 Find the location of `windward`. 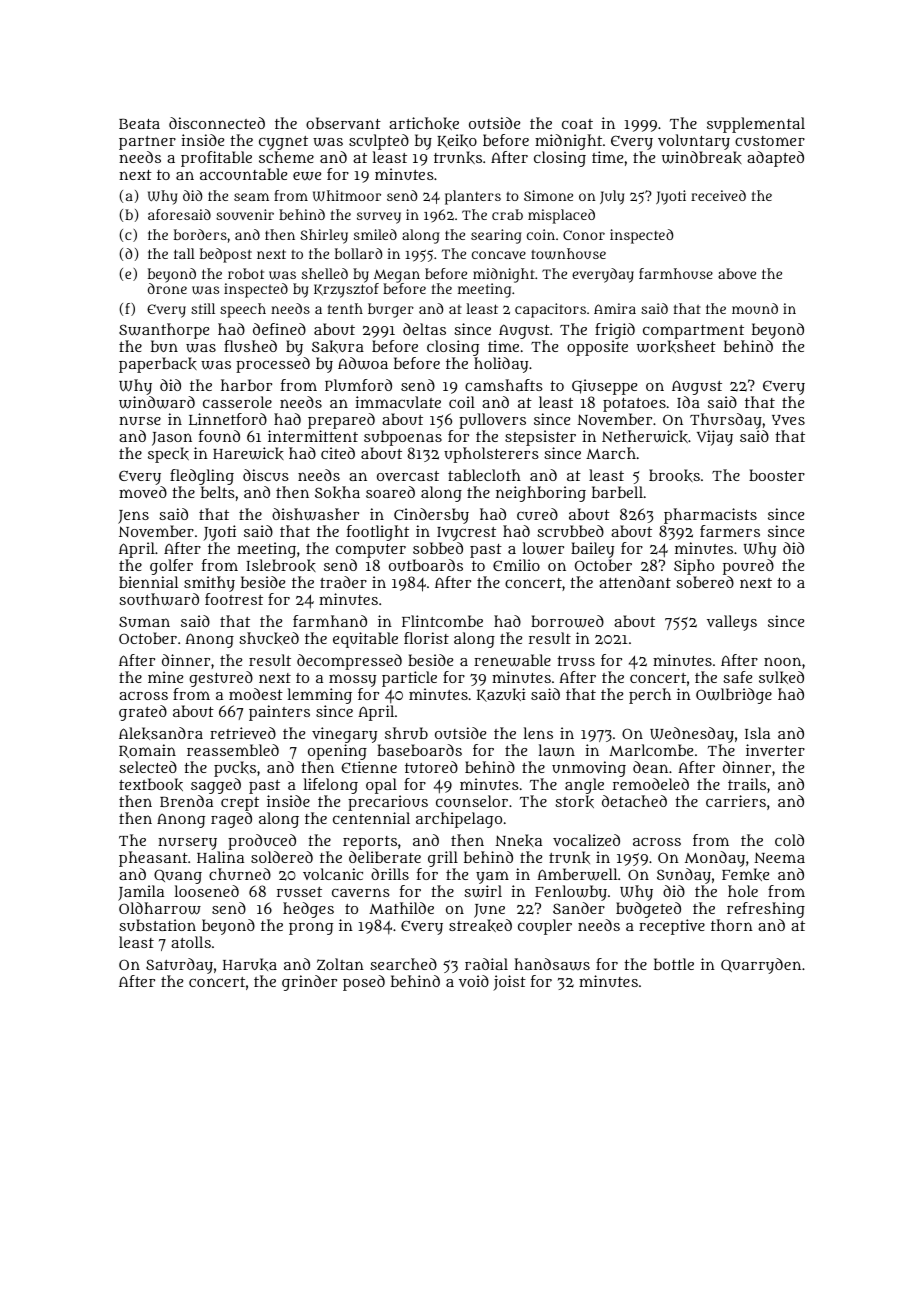

windward is located at coordinates (157, 402).
